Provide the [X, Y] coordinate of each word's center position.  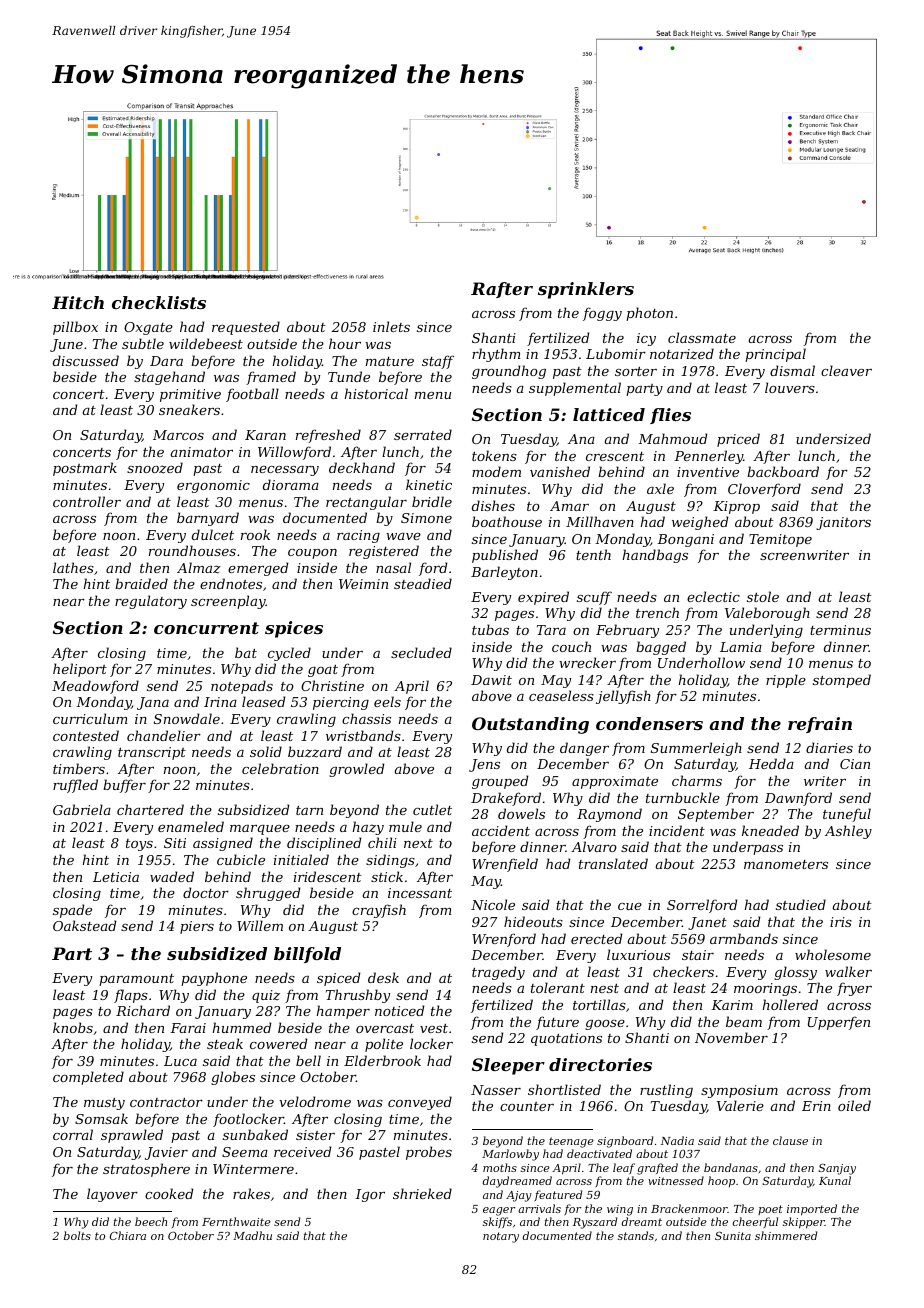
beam [744, 1021]
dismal [792, 370]
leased [263, 701]
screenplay [228, 602]
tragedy [498, 973]
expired [543, 598]
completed [88, 1078]
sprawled [132, 1136]
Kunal [835, 1180]
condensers [649, 723]
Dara [166, 361]
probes [429, 1153]
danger [584, 749]
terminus [840, 630]
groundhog [509, 372]
